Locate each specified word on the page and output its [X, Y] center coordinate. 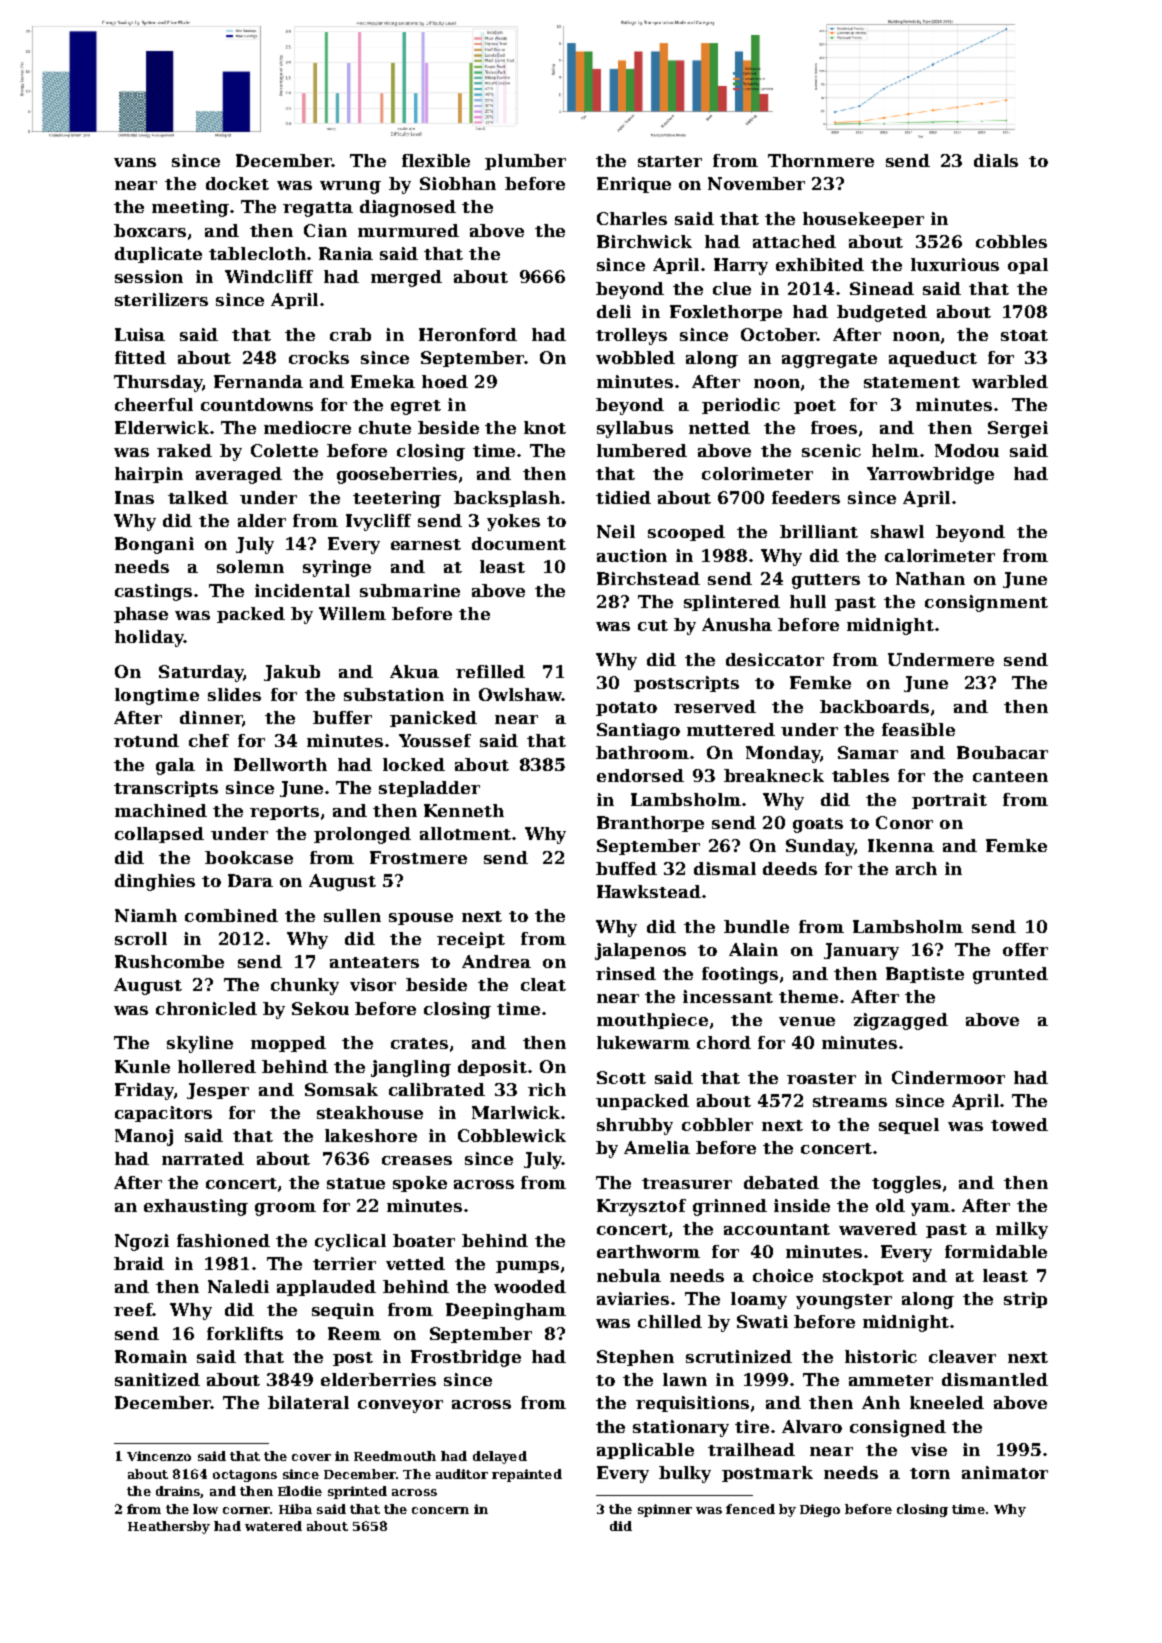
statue [356, 1183]
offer [1025, 949]
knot [545, 427]
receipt [471, 940]
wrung [350, 187]
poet [815, 407]
